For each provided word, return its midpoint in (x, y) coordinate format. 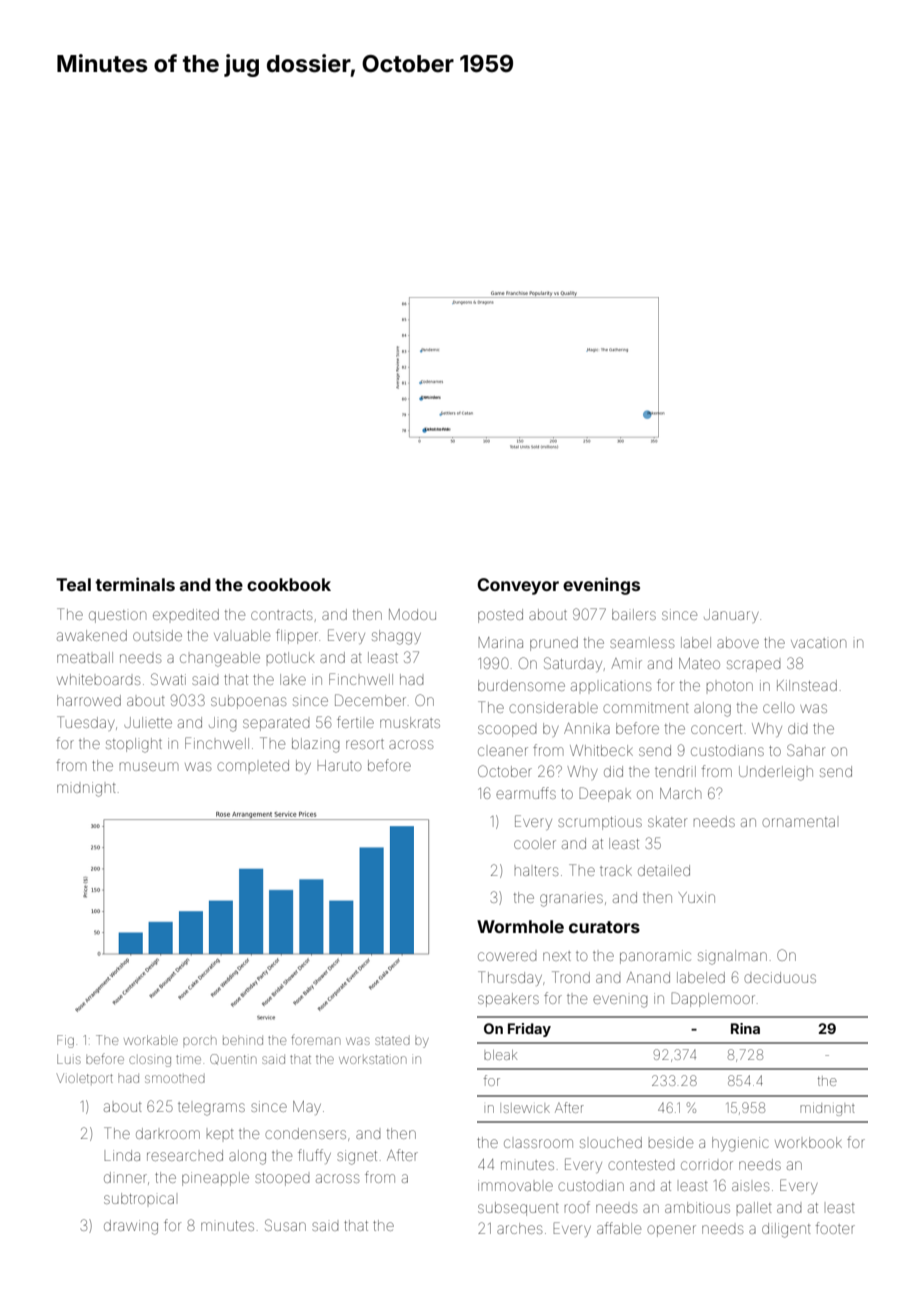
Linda (122, 1155)
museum (149, 766)
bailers (634, 614)
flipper (297, 636)
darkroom (168, 1133)
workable (151, 1040)
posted (500, 616)
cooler (535, 844)
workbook (808, 1142)
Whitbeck (601, 750)
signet (357, 1157)
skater (667, 821)
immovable (515, 1185)
